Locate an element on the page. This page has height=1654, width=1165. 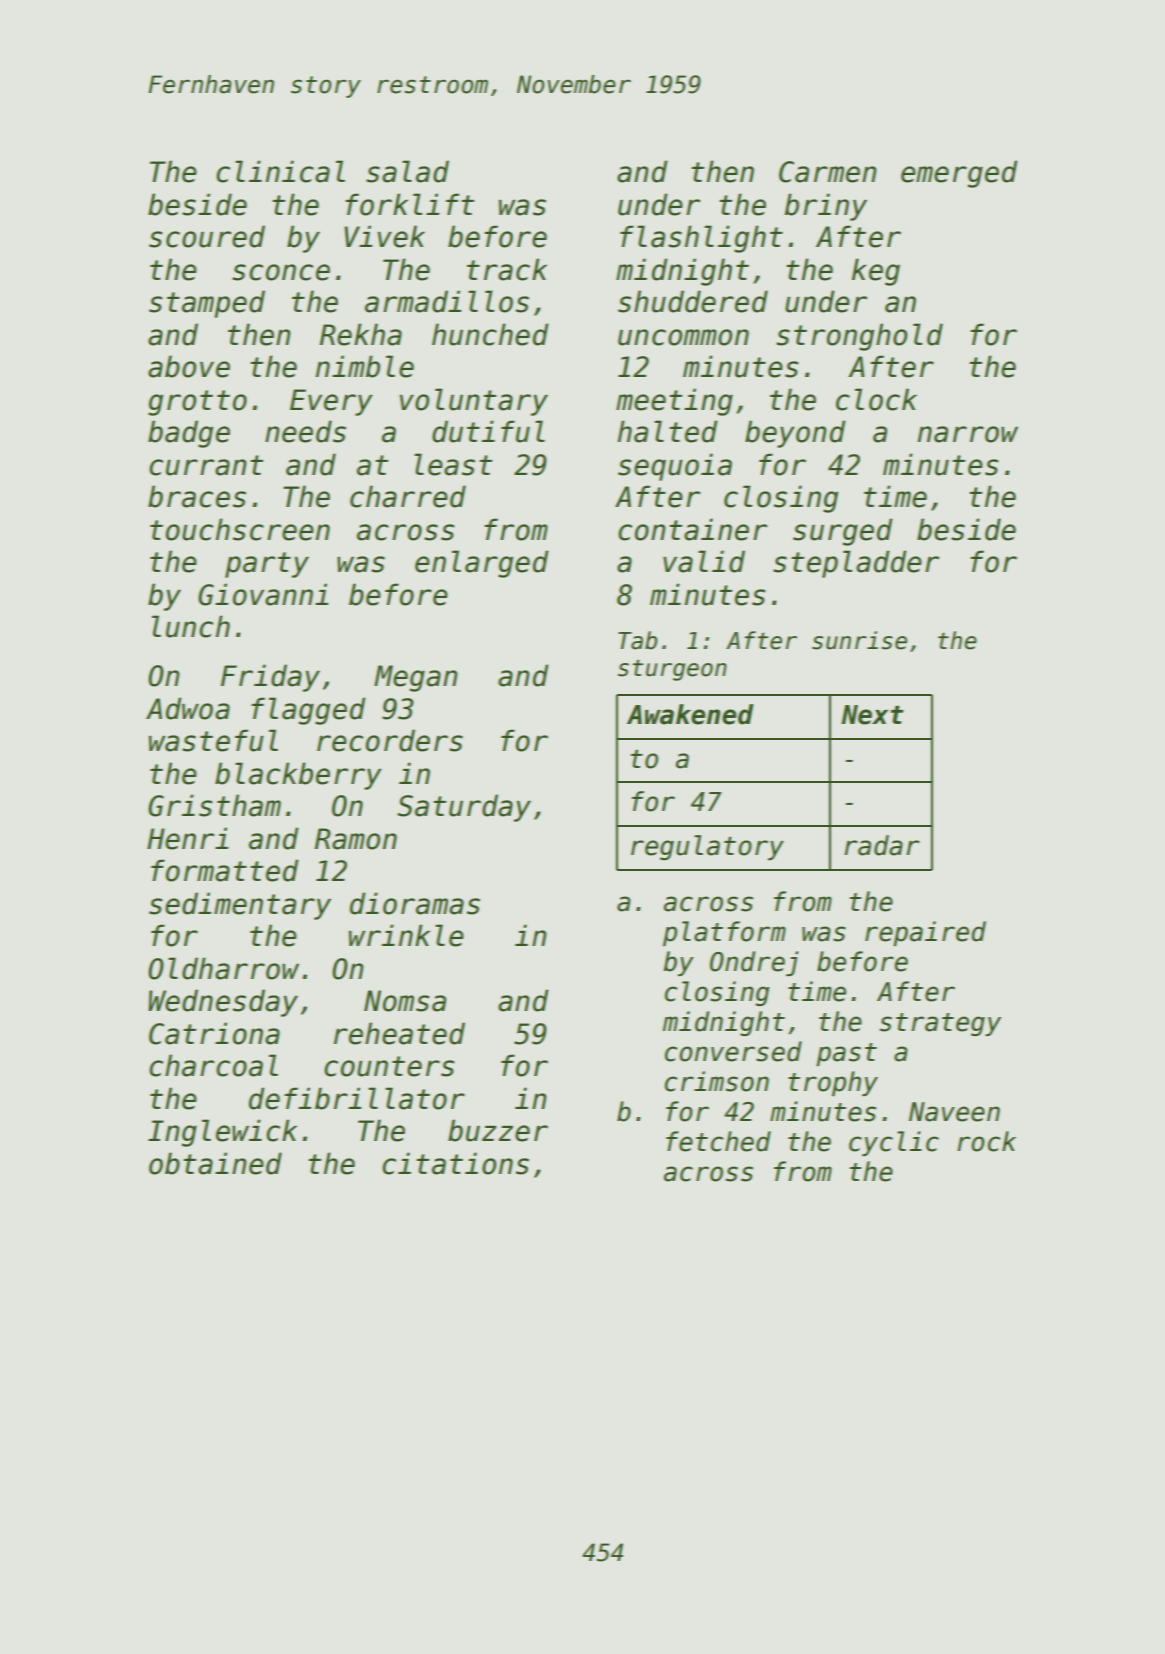
above is located at coordinates (189, 366).
